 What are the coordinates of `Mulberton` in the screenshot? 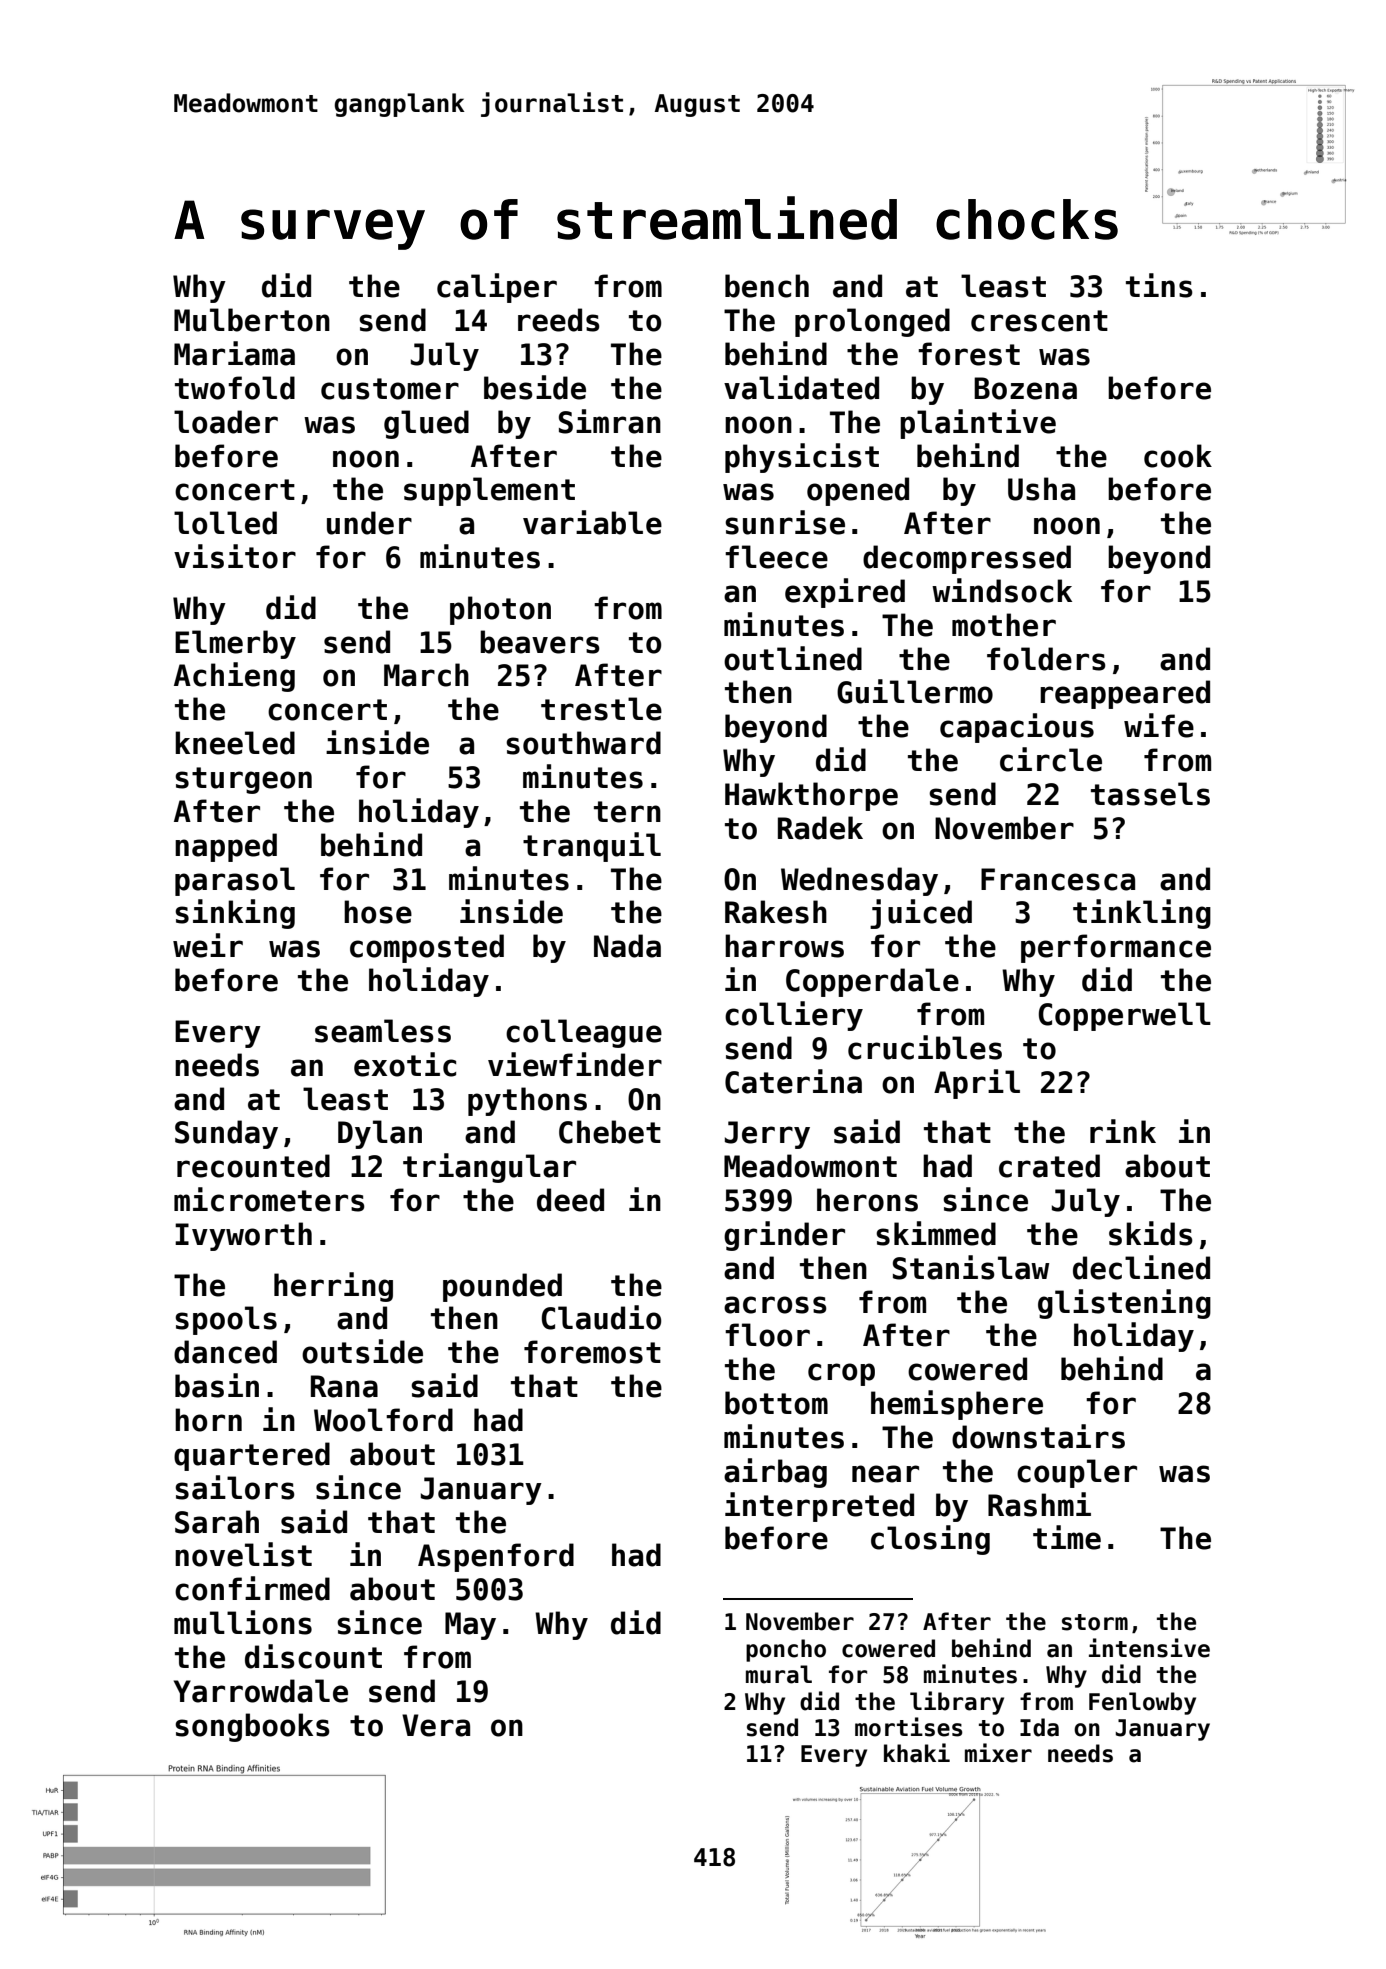 It's located at (252, 320).
